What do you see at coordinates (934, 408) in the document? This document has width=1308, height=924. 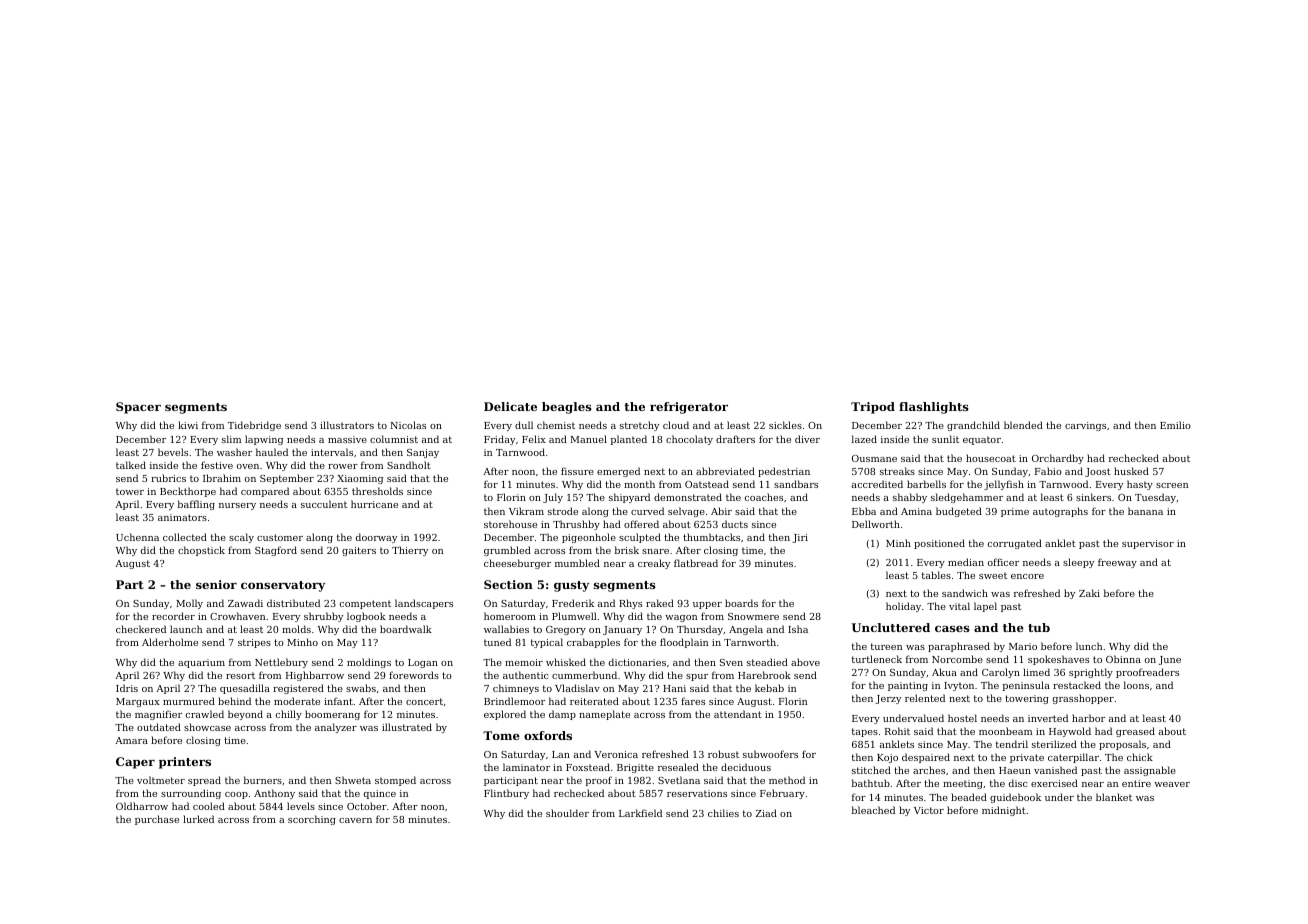 I see `flashlights` at bounding box center [934, 408].
